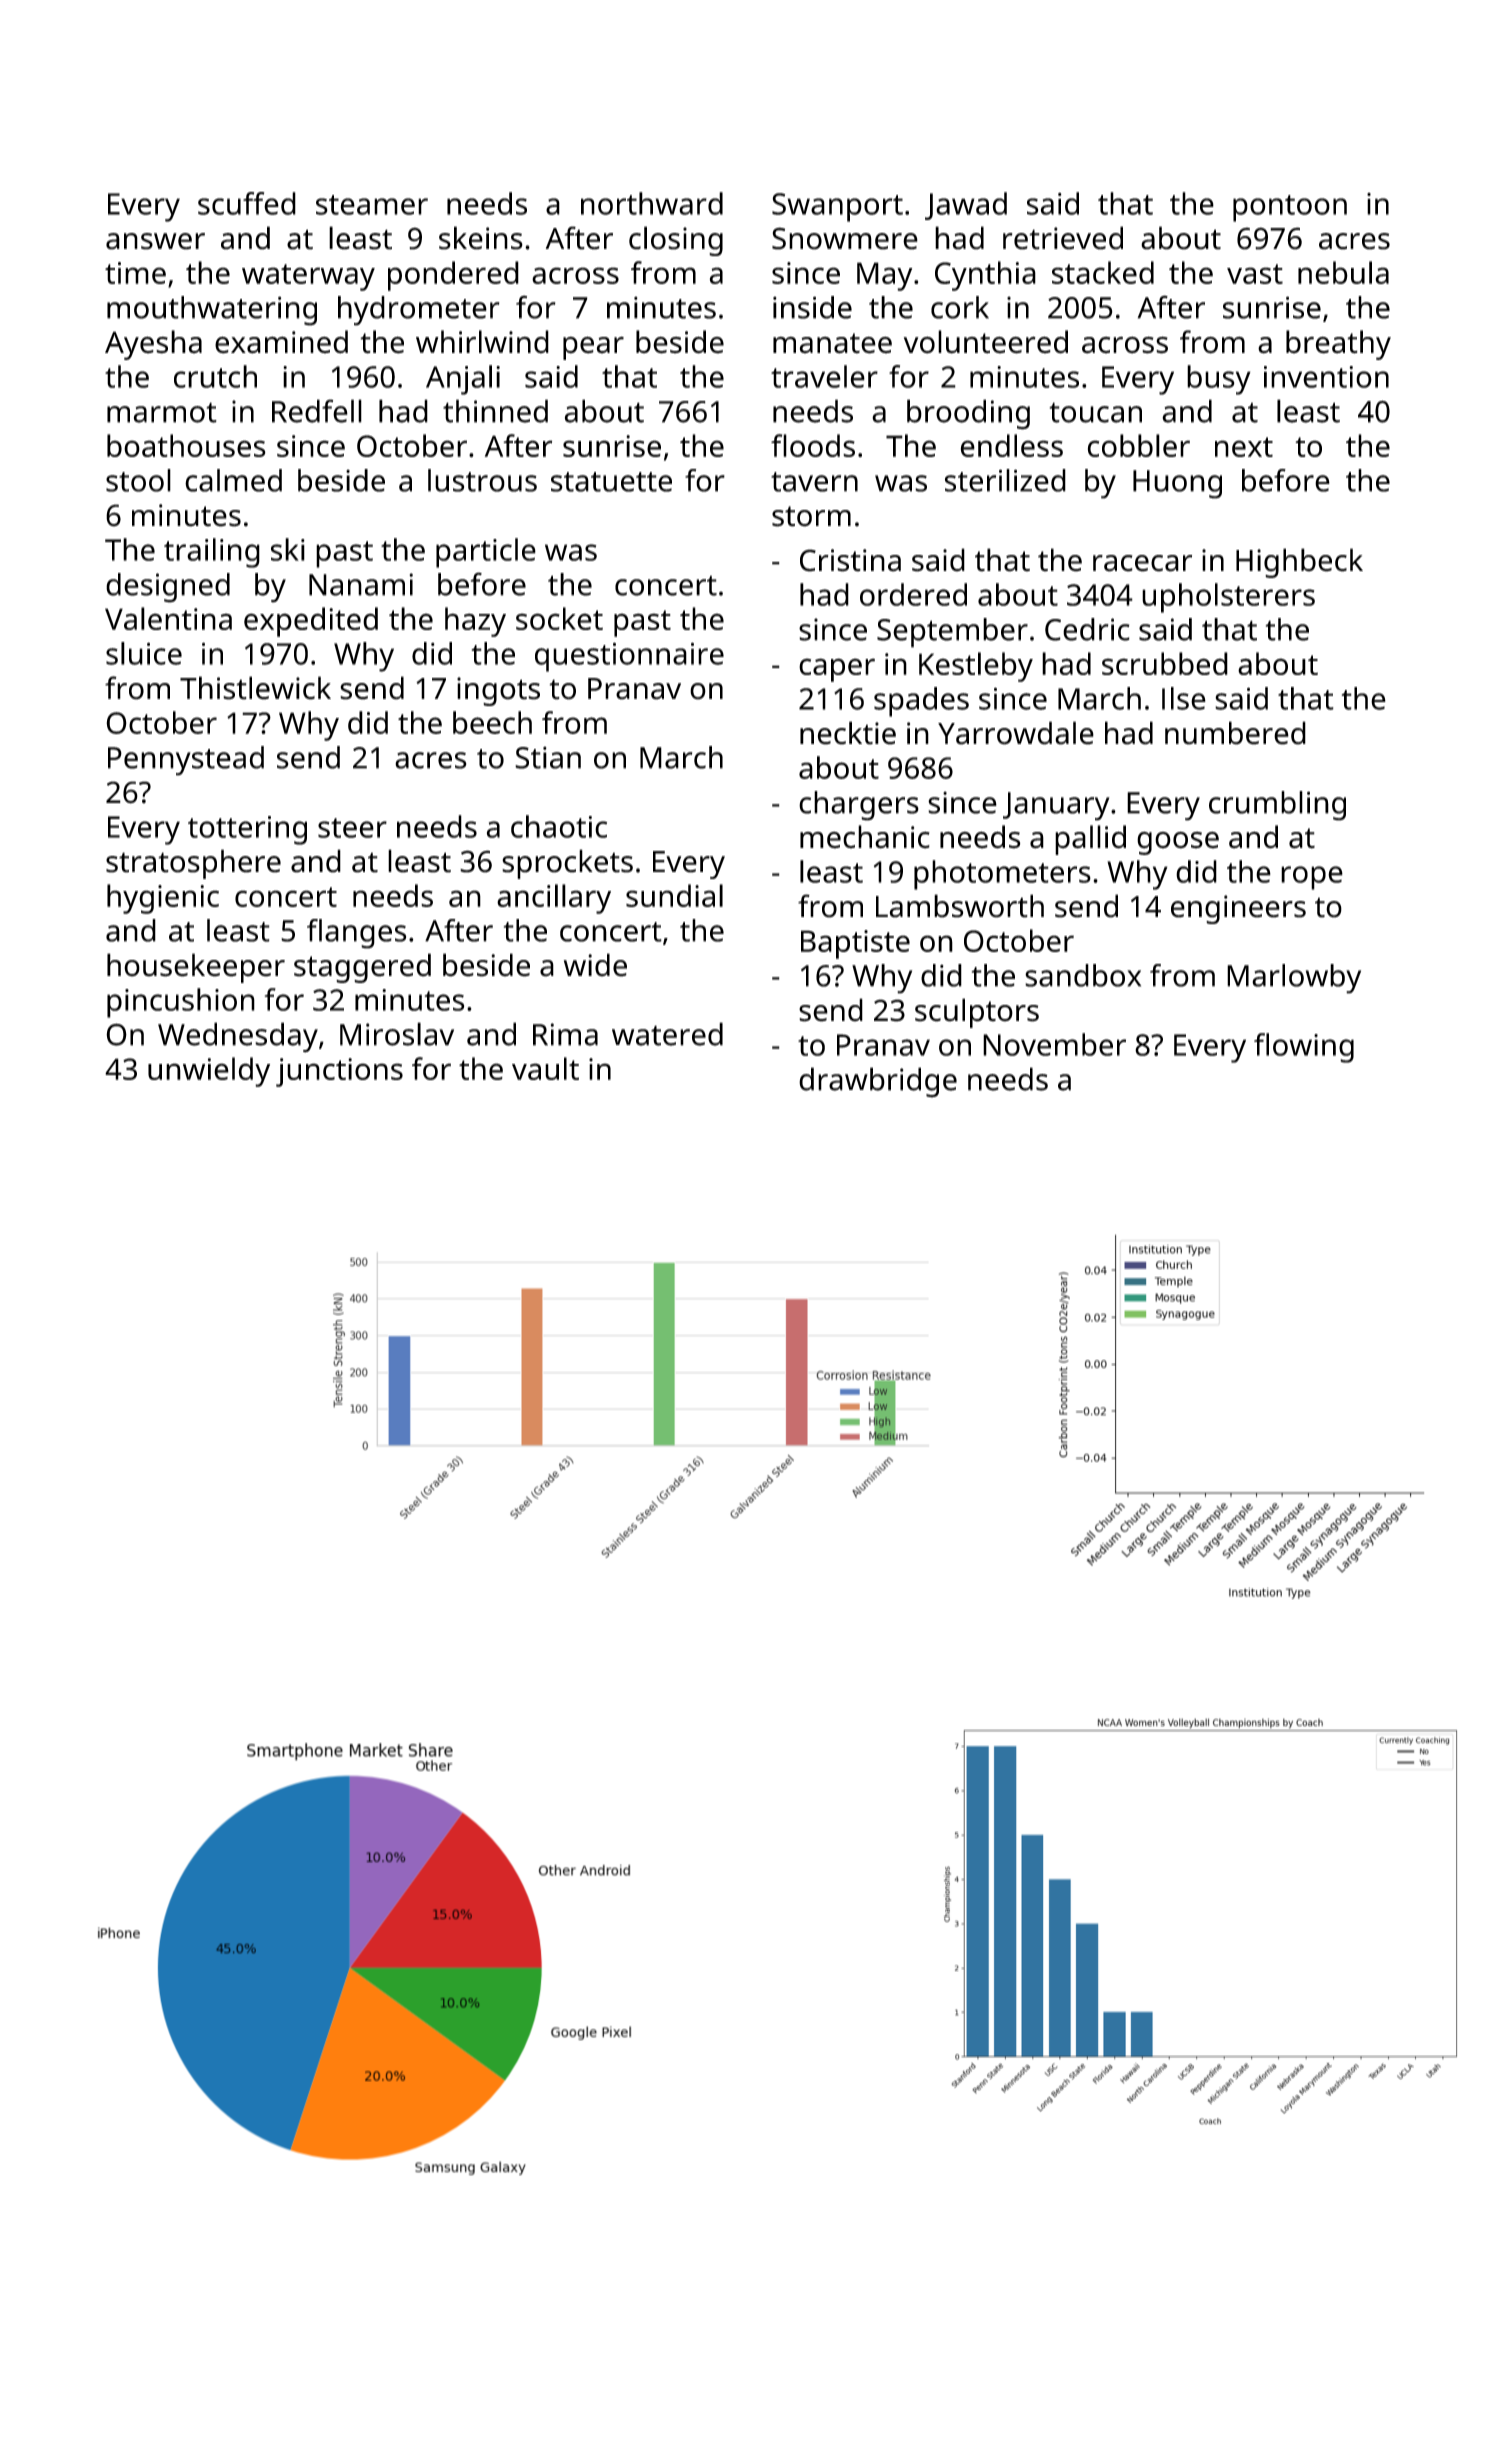  What do you see at coordinates (281, 342) in the image?
I see `examined` at bounding box center [281, 342].
